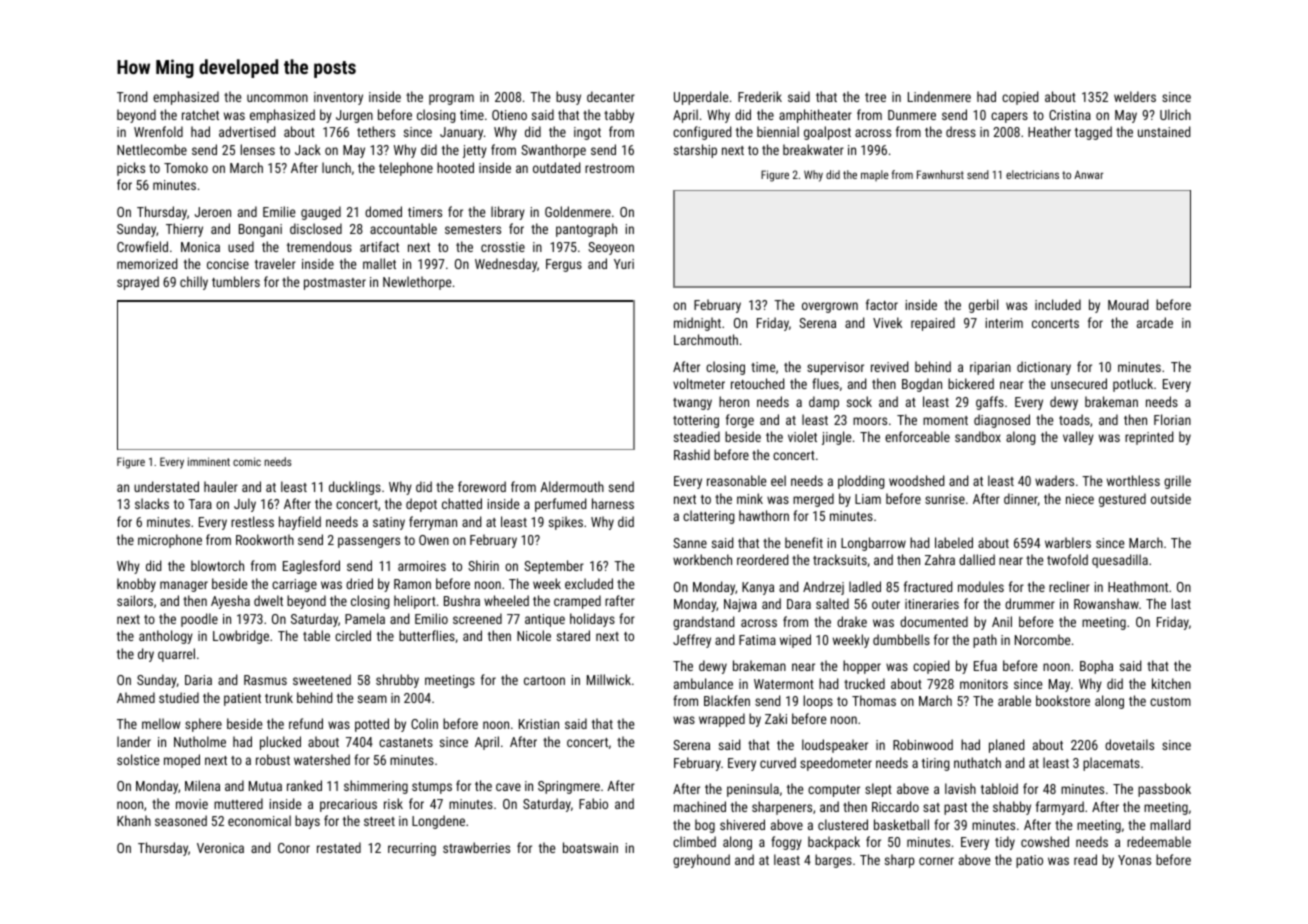 This screenshot has width=1308, height=924. I want to click on potluck, so click(1133, 385).
